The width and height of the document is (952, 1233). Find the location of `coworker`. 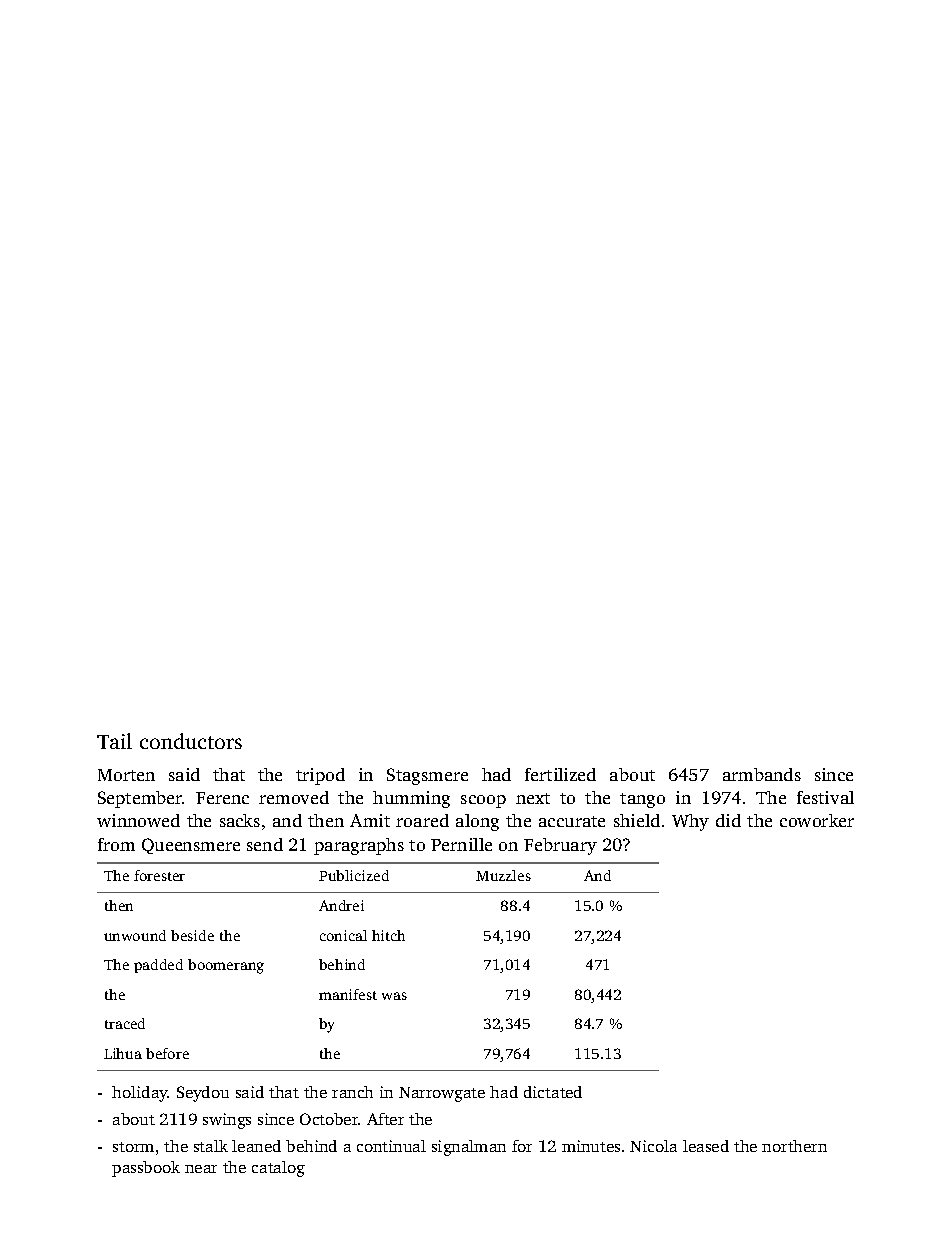

coworker is located at coordinates (817, 820).
